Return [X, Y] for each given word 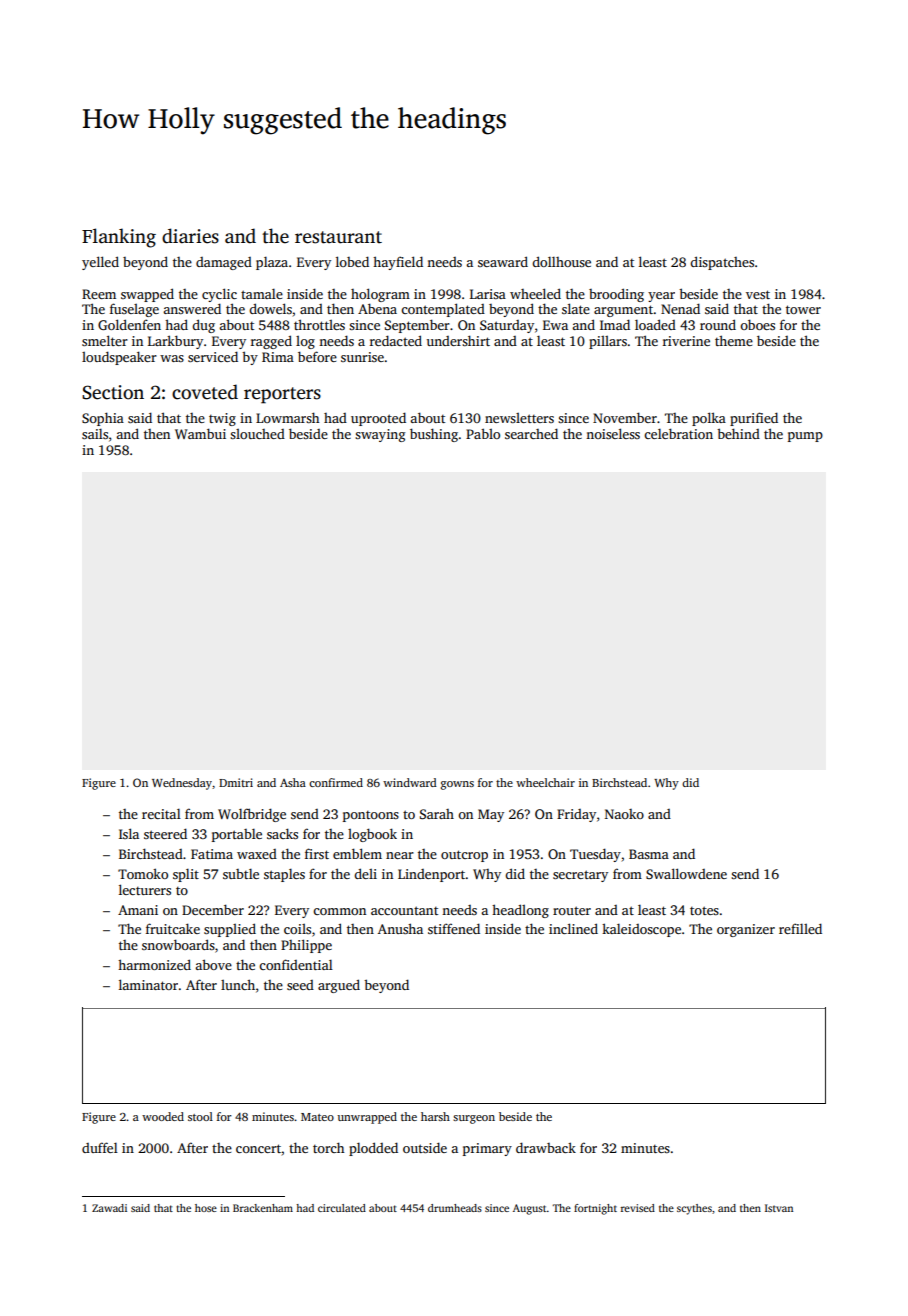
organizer [746, 930]
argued [339, 986]
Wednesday [182, 784]
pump [805, 437]
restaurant [338, 237]
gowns [457, 785]
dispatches [722, 263]
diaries [190, 236]
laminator [148, 984]
